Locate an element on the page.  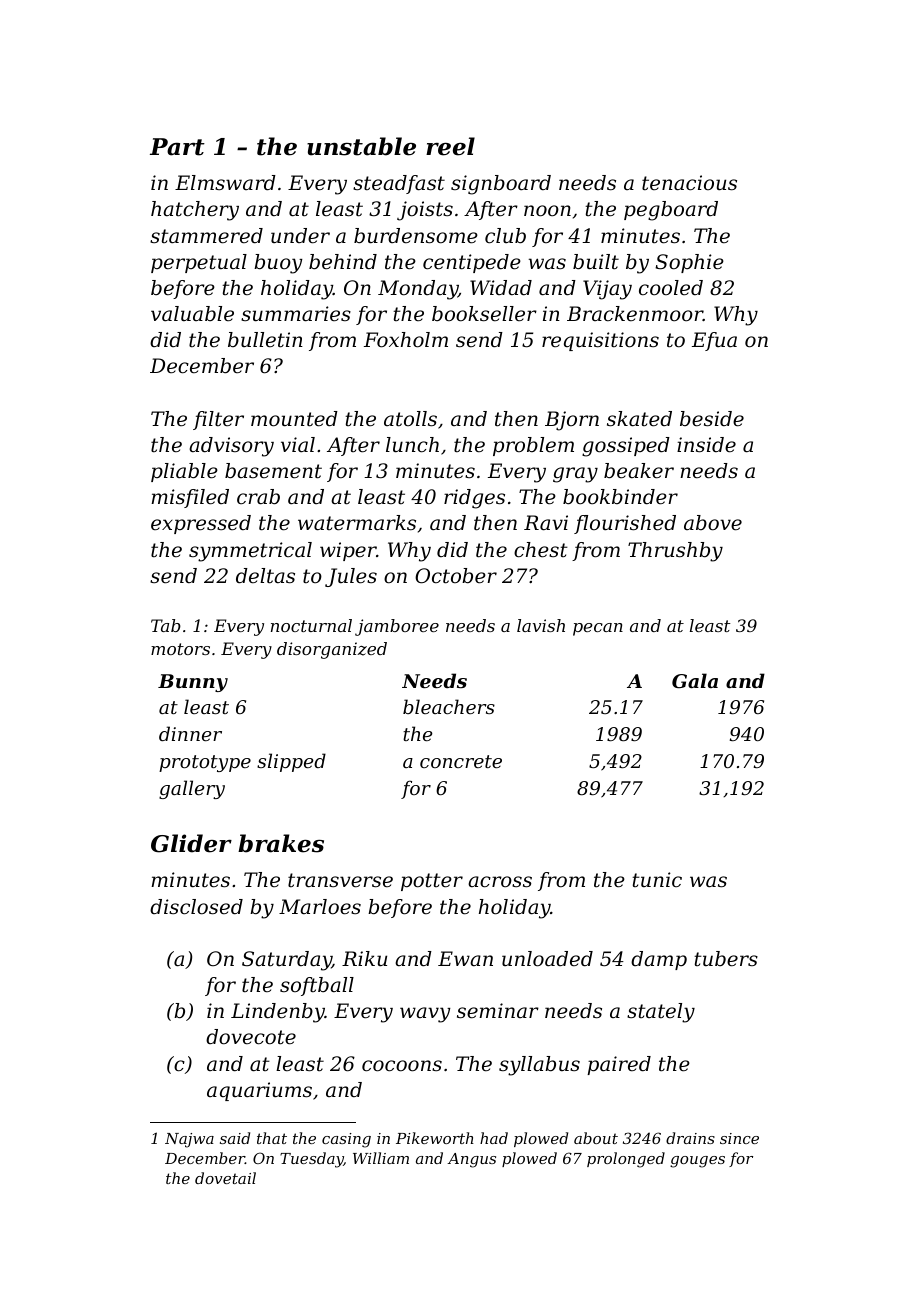
lavish is located at coordinates (541, 625).
